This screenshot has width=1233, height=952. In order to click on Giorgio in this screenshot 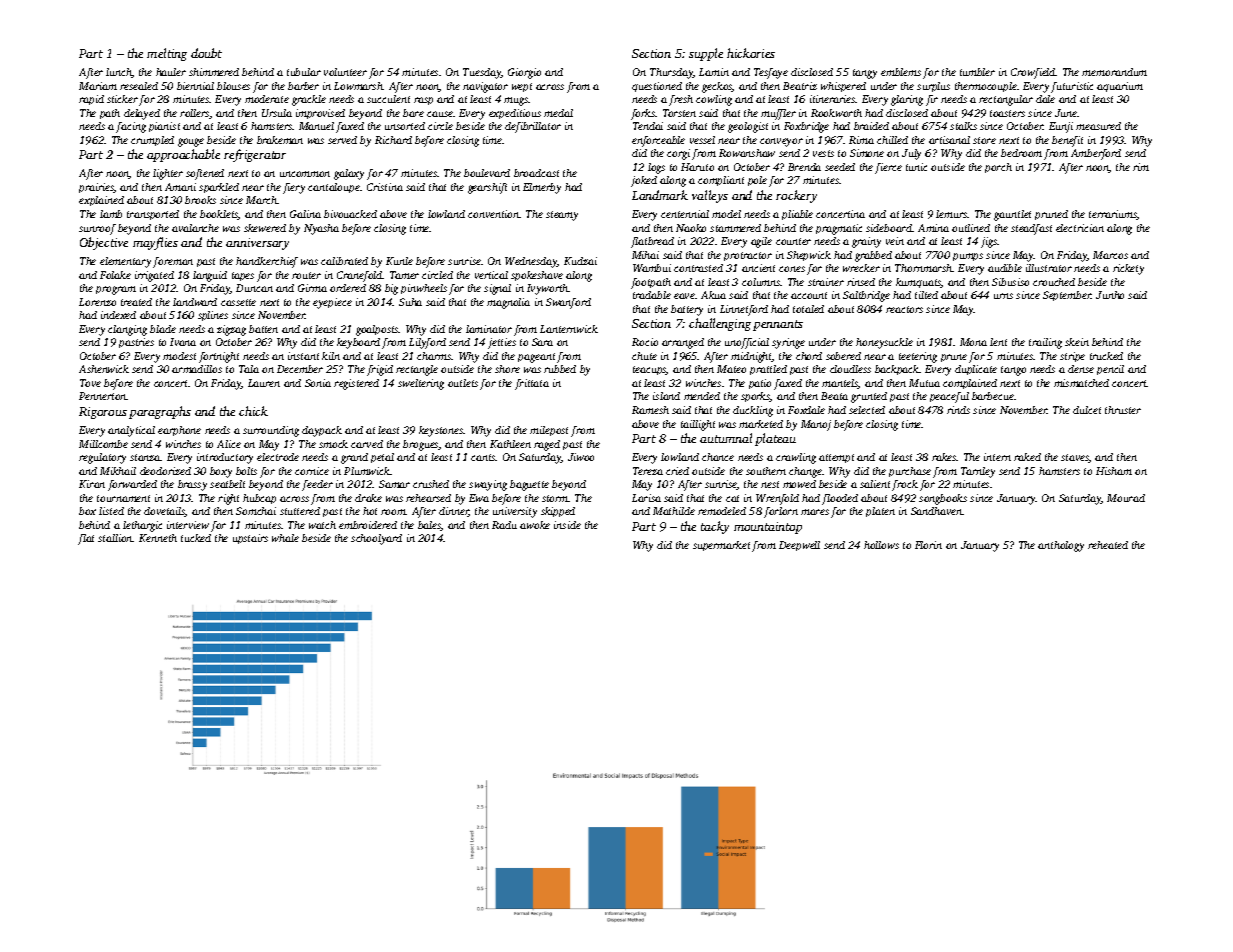, I will do `click(524, 73)`.
